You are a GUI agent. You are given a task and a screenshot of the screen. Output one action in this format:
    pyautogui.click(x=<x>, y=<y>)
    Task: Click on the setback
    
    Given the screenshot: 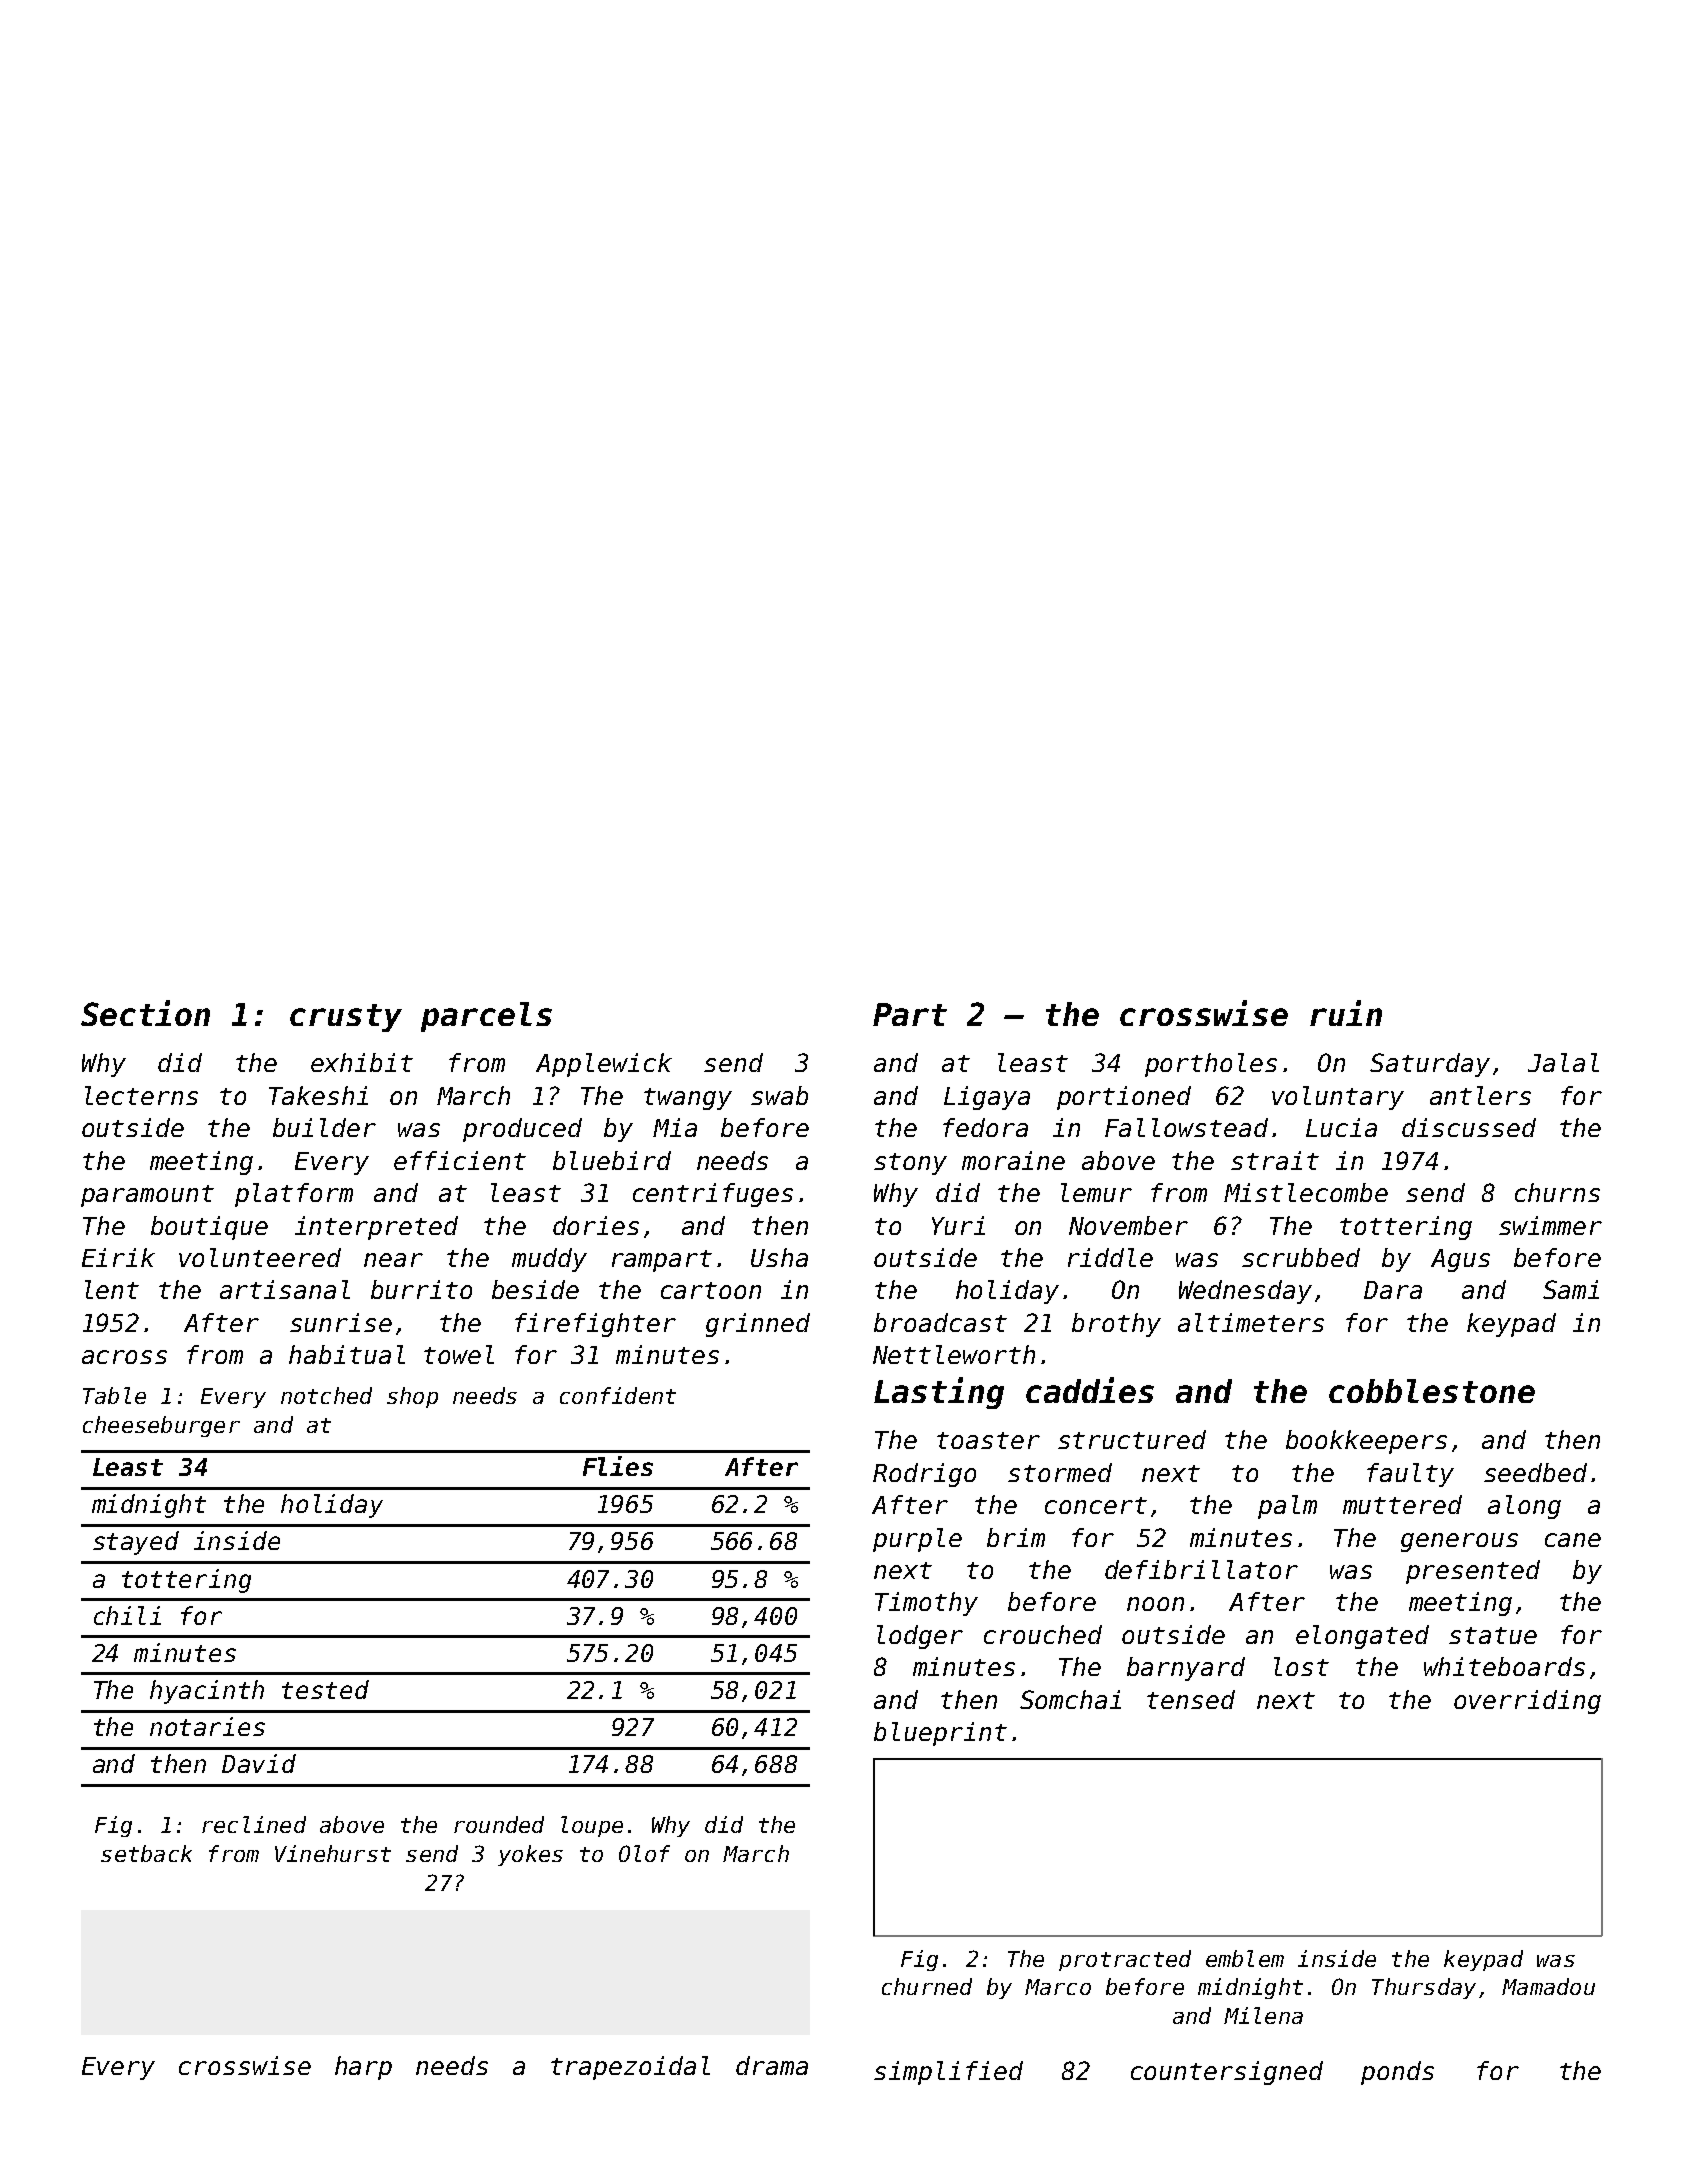 What is the action you would take?
    pyautogui.click(x=146, y=1853)
